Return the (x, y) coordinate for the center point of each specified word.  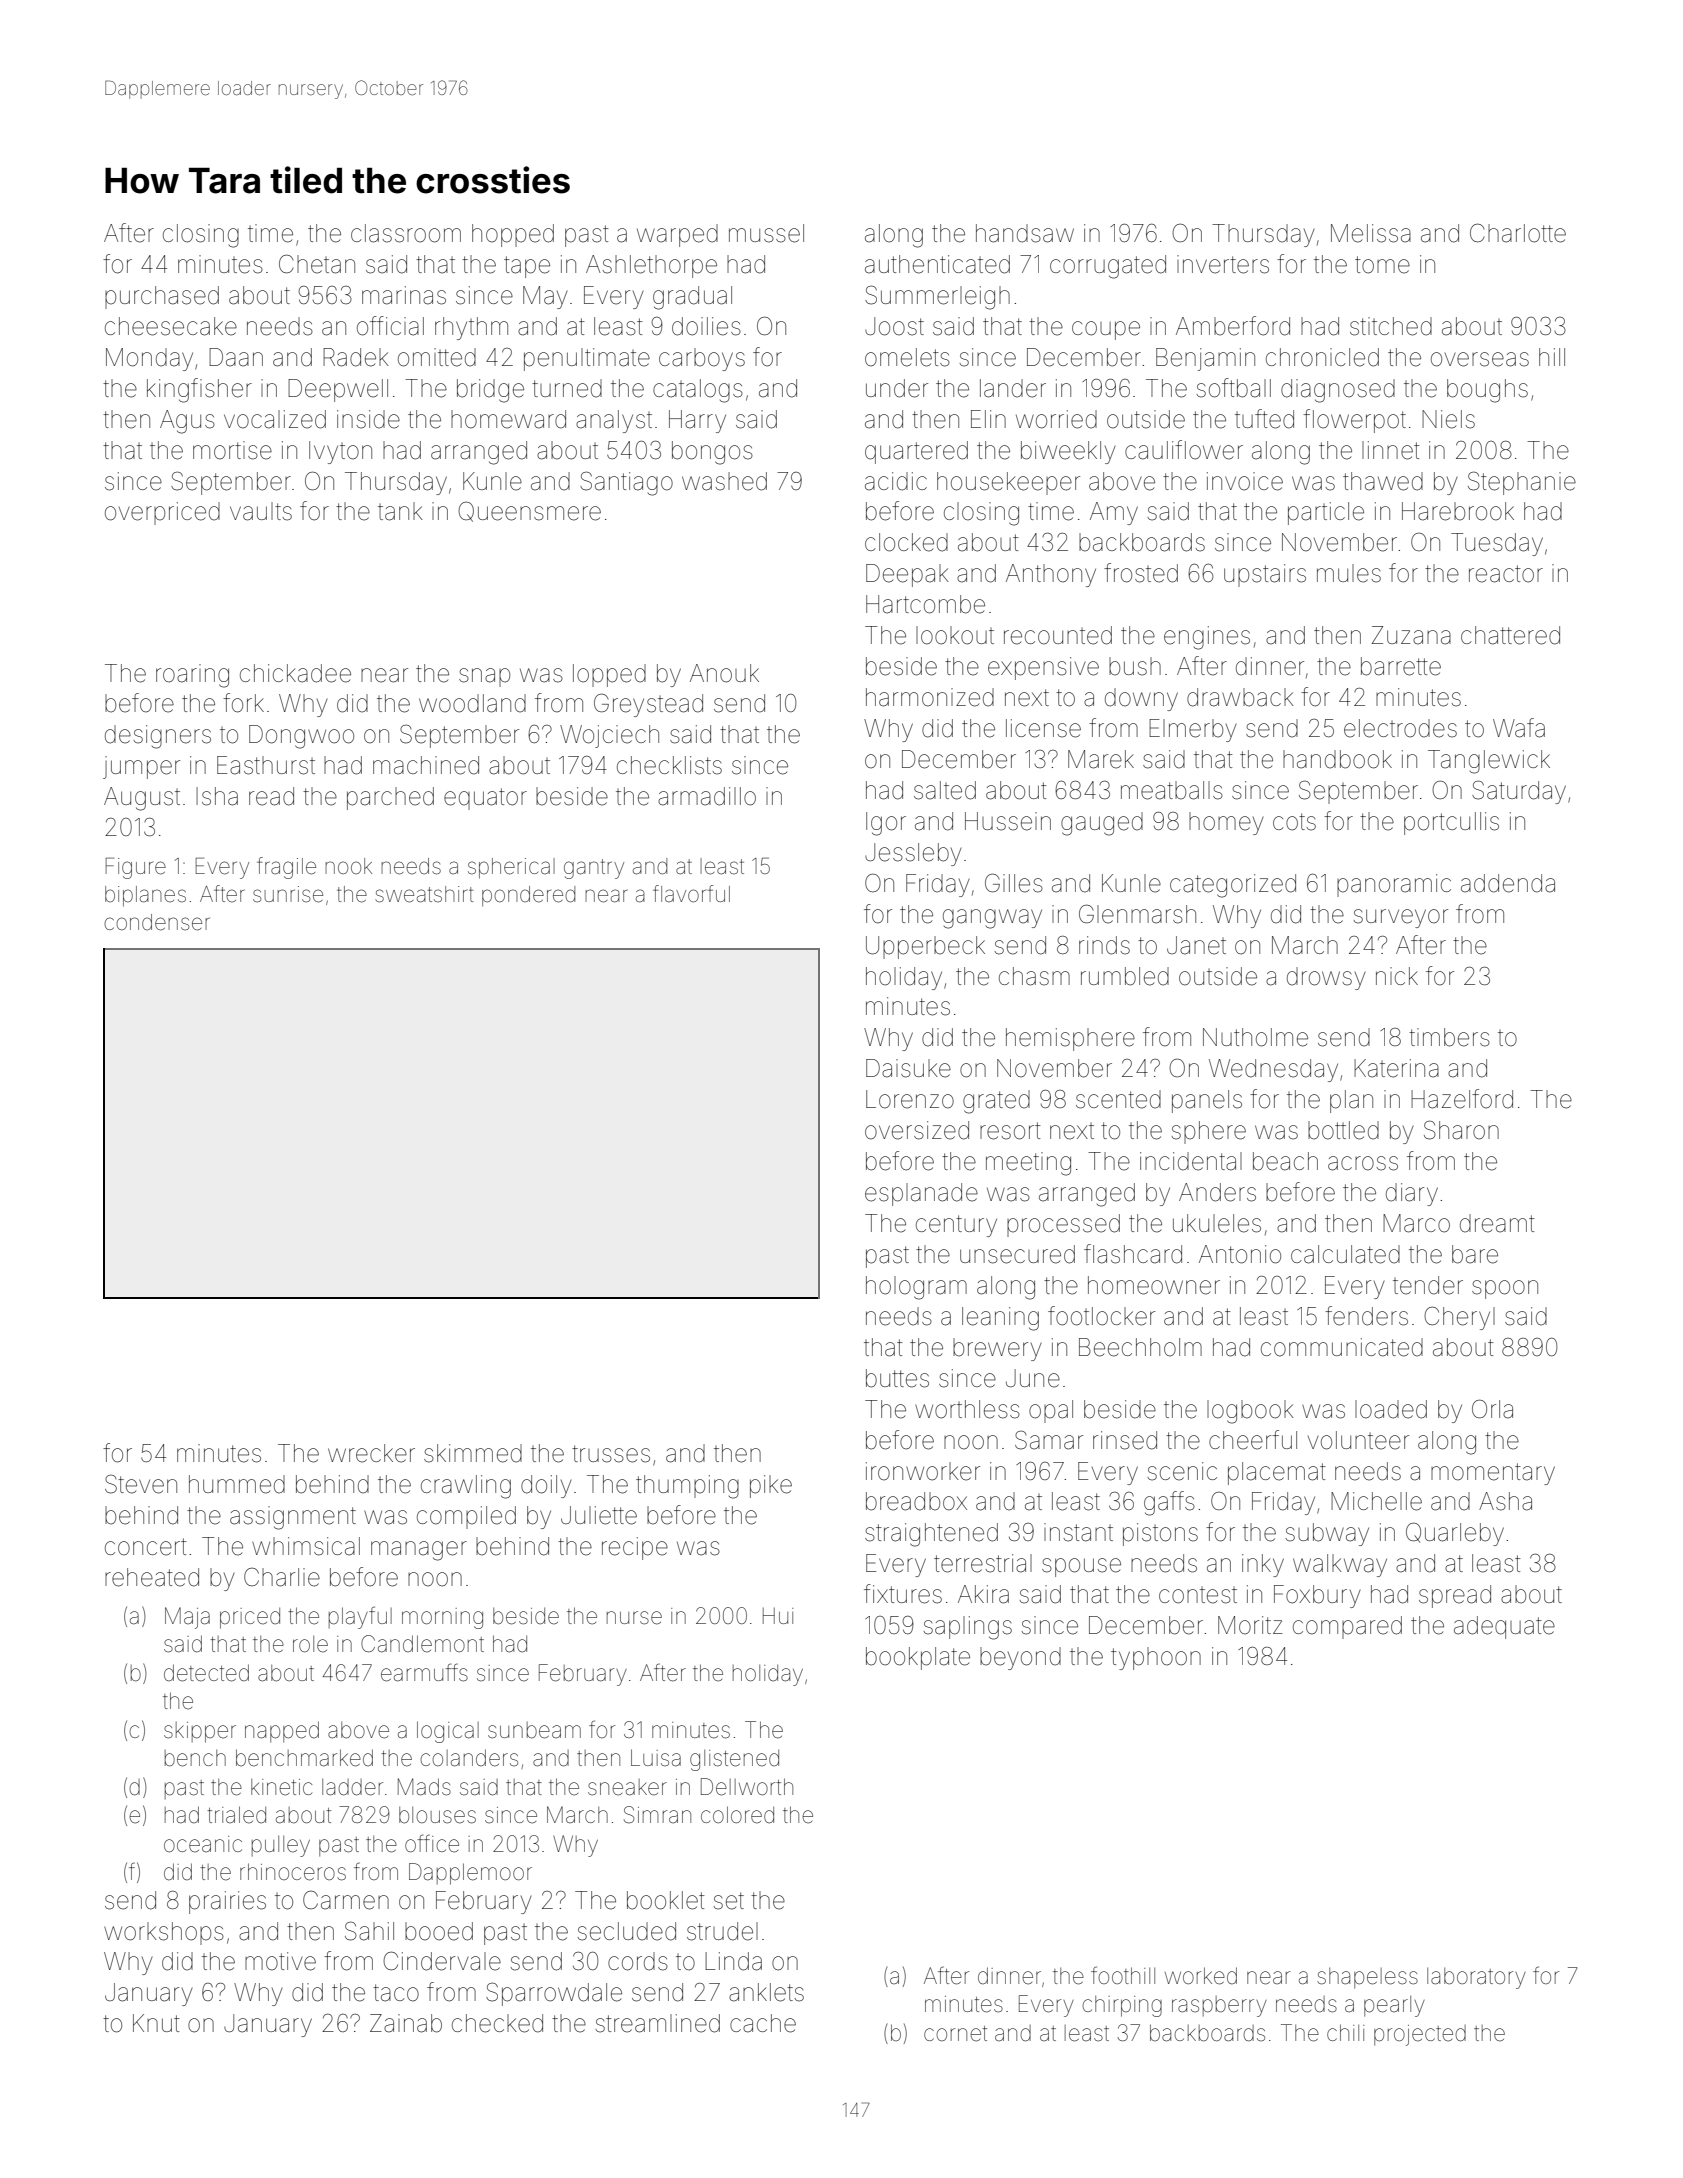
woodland (472, 703)
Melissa (1371, 233)
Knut (156, 2023)
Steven (141, 1484)
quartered (916, 452)
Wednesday (1273, 1070)
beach (1285, 1161)
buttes (897, 1378)
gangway (992, 919)
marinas (404, 295)
